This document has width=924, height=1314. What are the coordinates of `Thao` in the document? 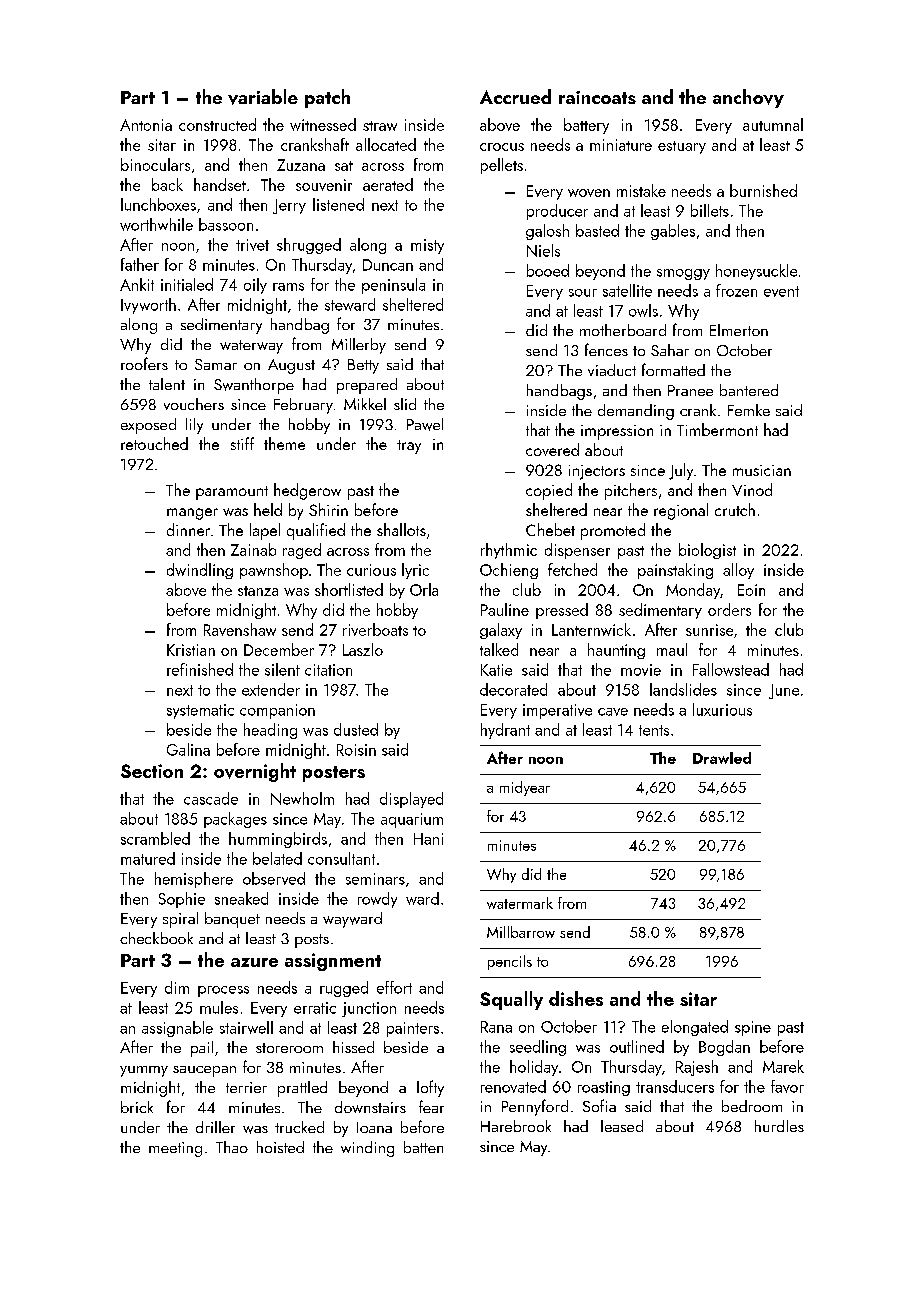 It's located at (232, 1147).
